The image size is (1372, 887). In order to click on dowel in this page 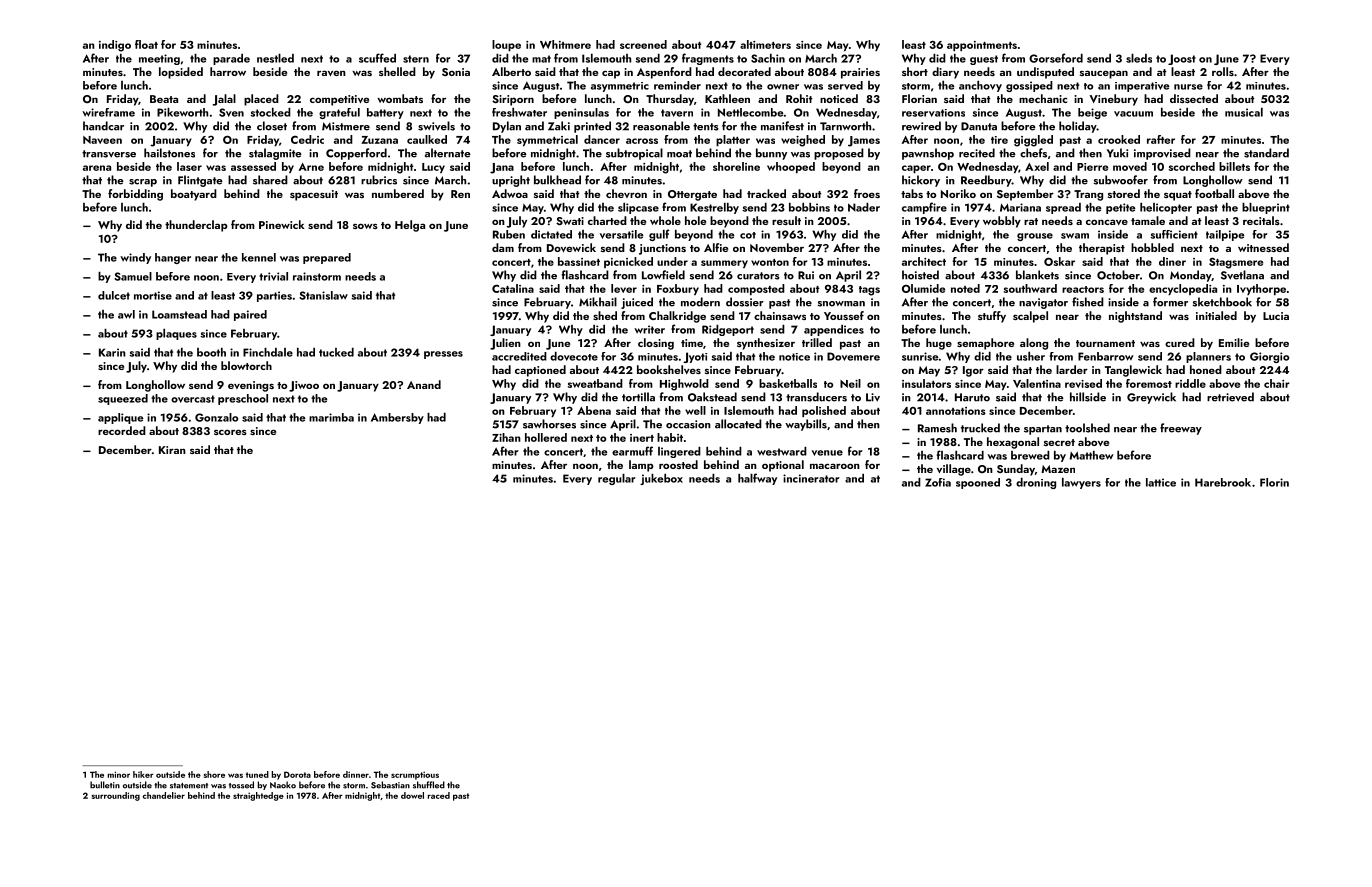, I will do `click(412, 795)`.
